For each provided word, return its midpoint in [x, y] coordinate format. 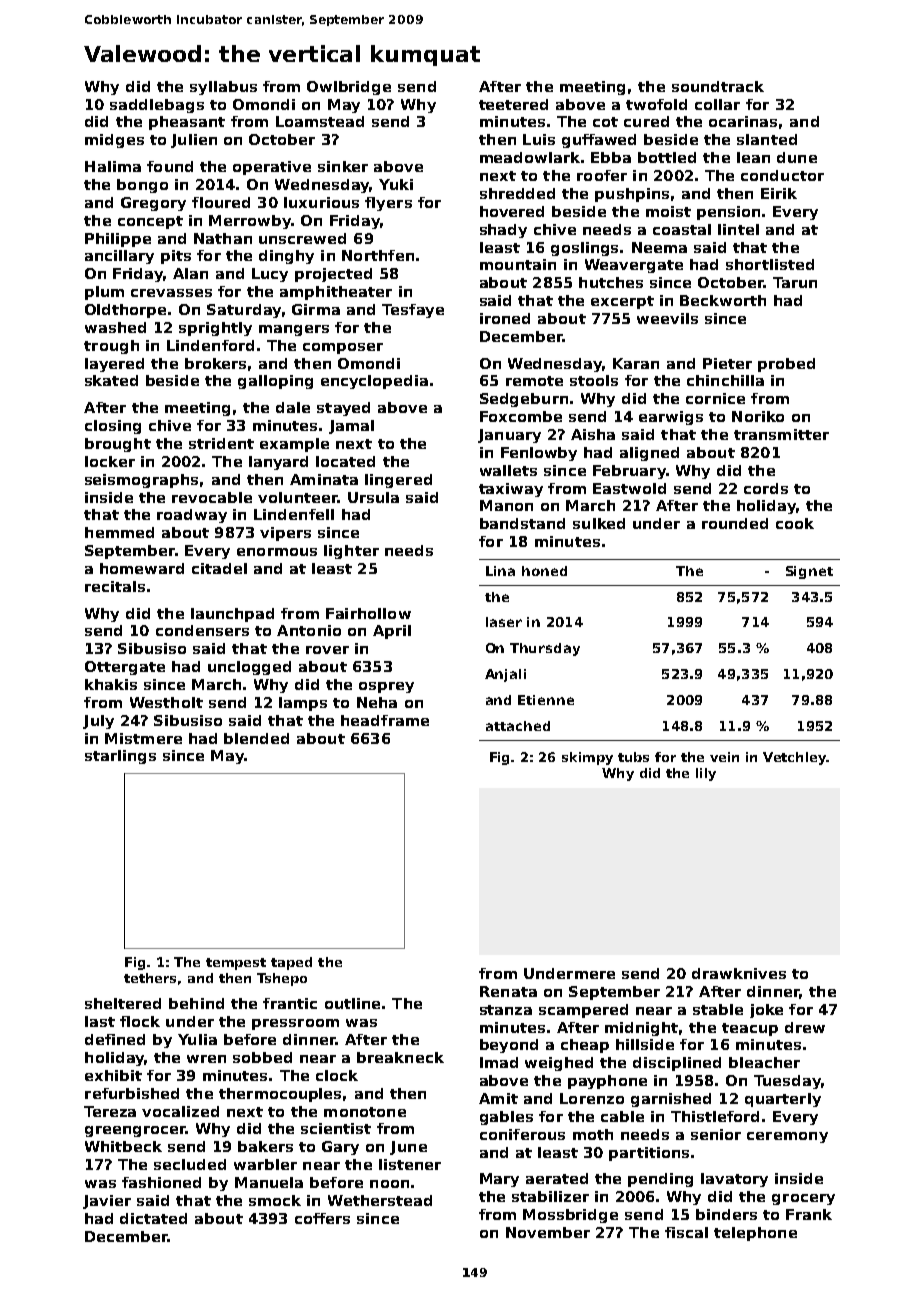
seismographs [141, 481]
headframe [385, 720]
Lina [500, 571]
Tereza [110, 1111]
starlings [120, 757]
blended [256, 738]
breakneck [400, 1057]
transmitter [781, 434]
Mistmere [143, 738]
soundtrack [718, 86]
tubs [633, 757]
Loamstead [320, 121]
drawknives [739, 973]
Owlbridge [349, 88]
